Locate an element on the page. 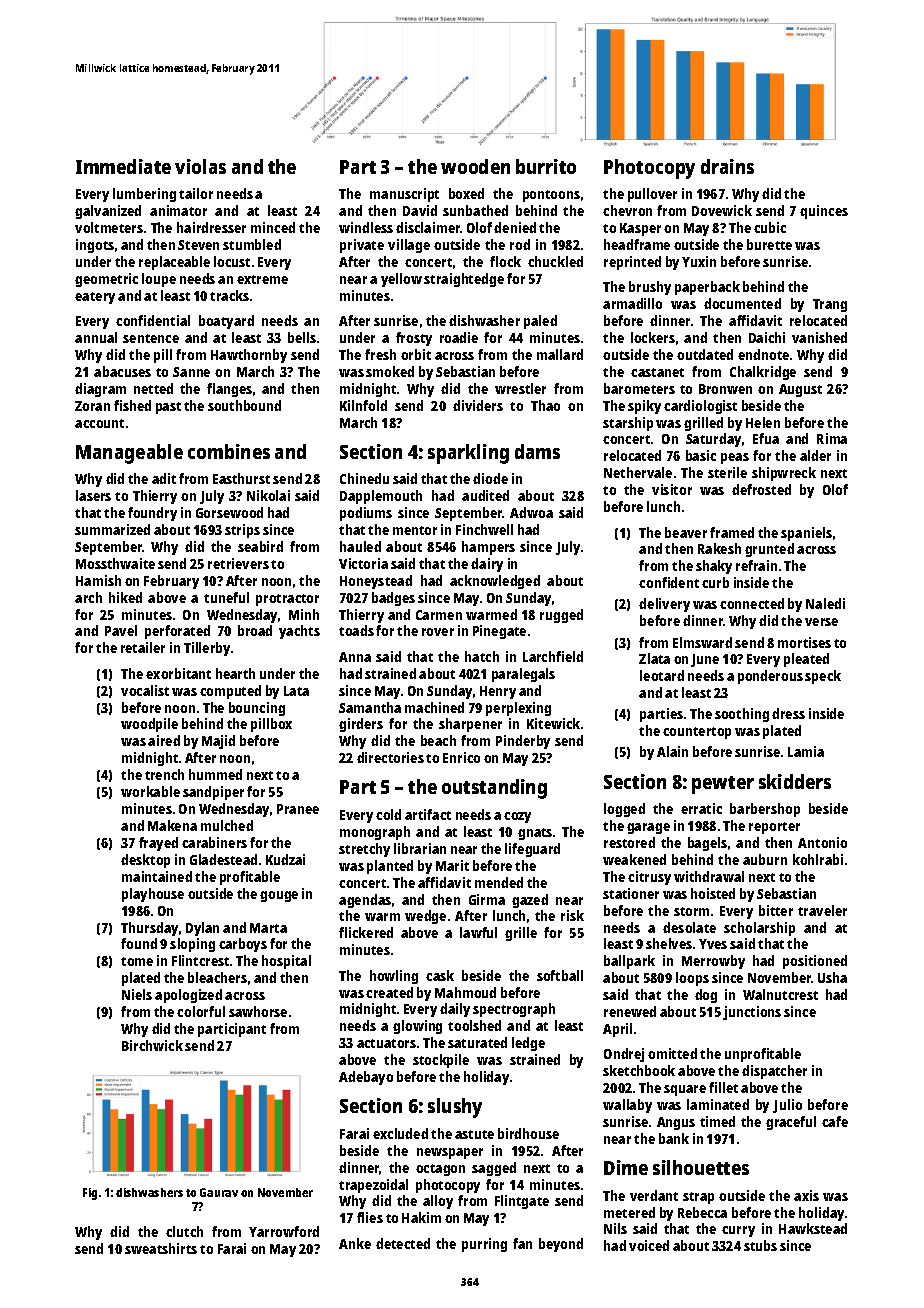  annual is located at coordinates (96, 337).
